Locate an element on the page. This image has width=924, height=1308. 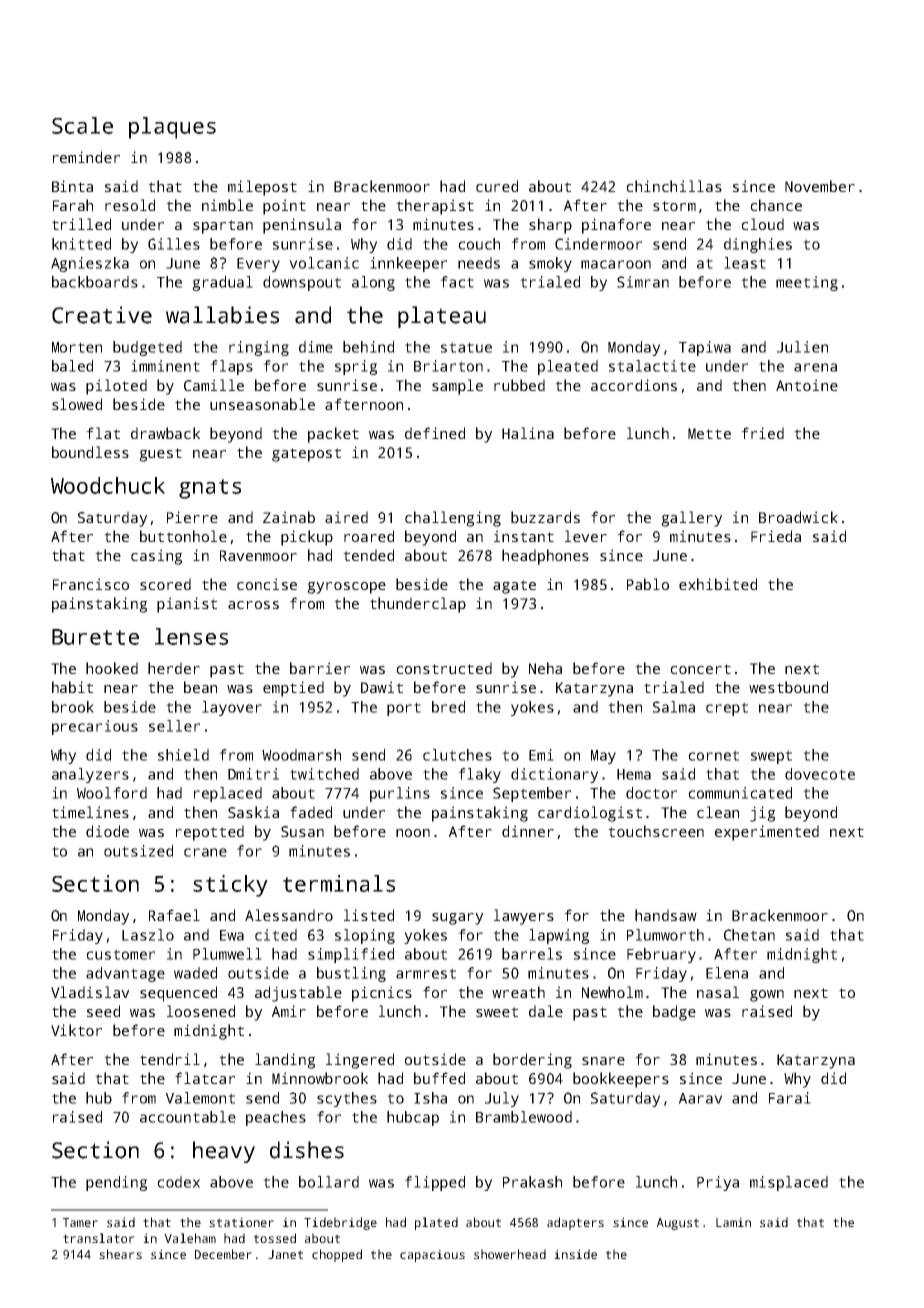
plateau is located at coordinates (442, 317).
